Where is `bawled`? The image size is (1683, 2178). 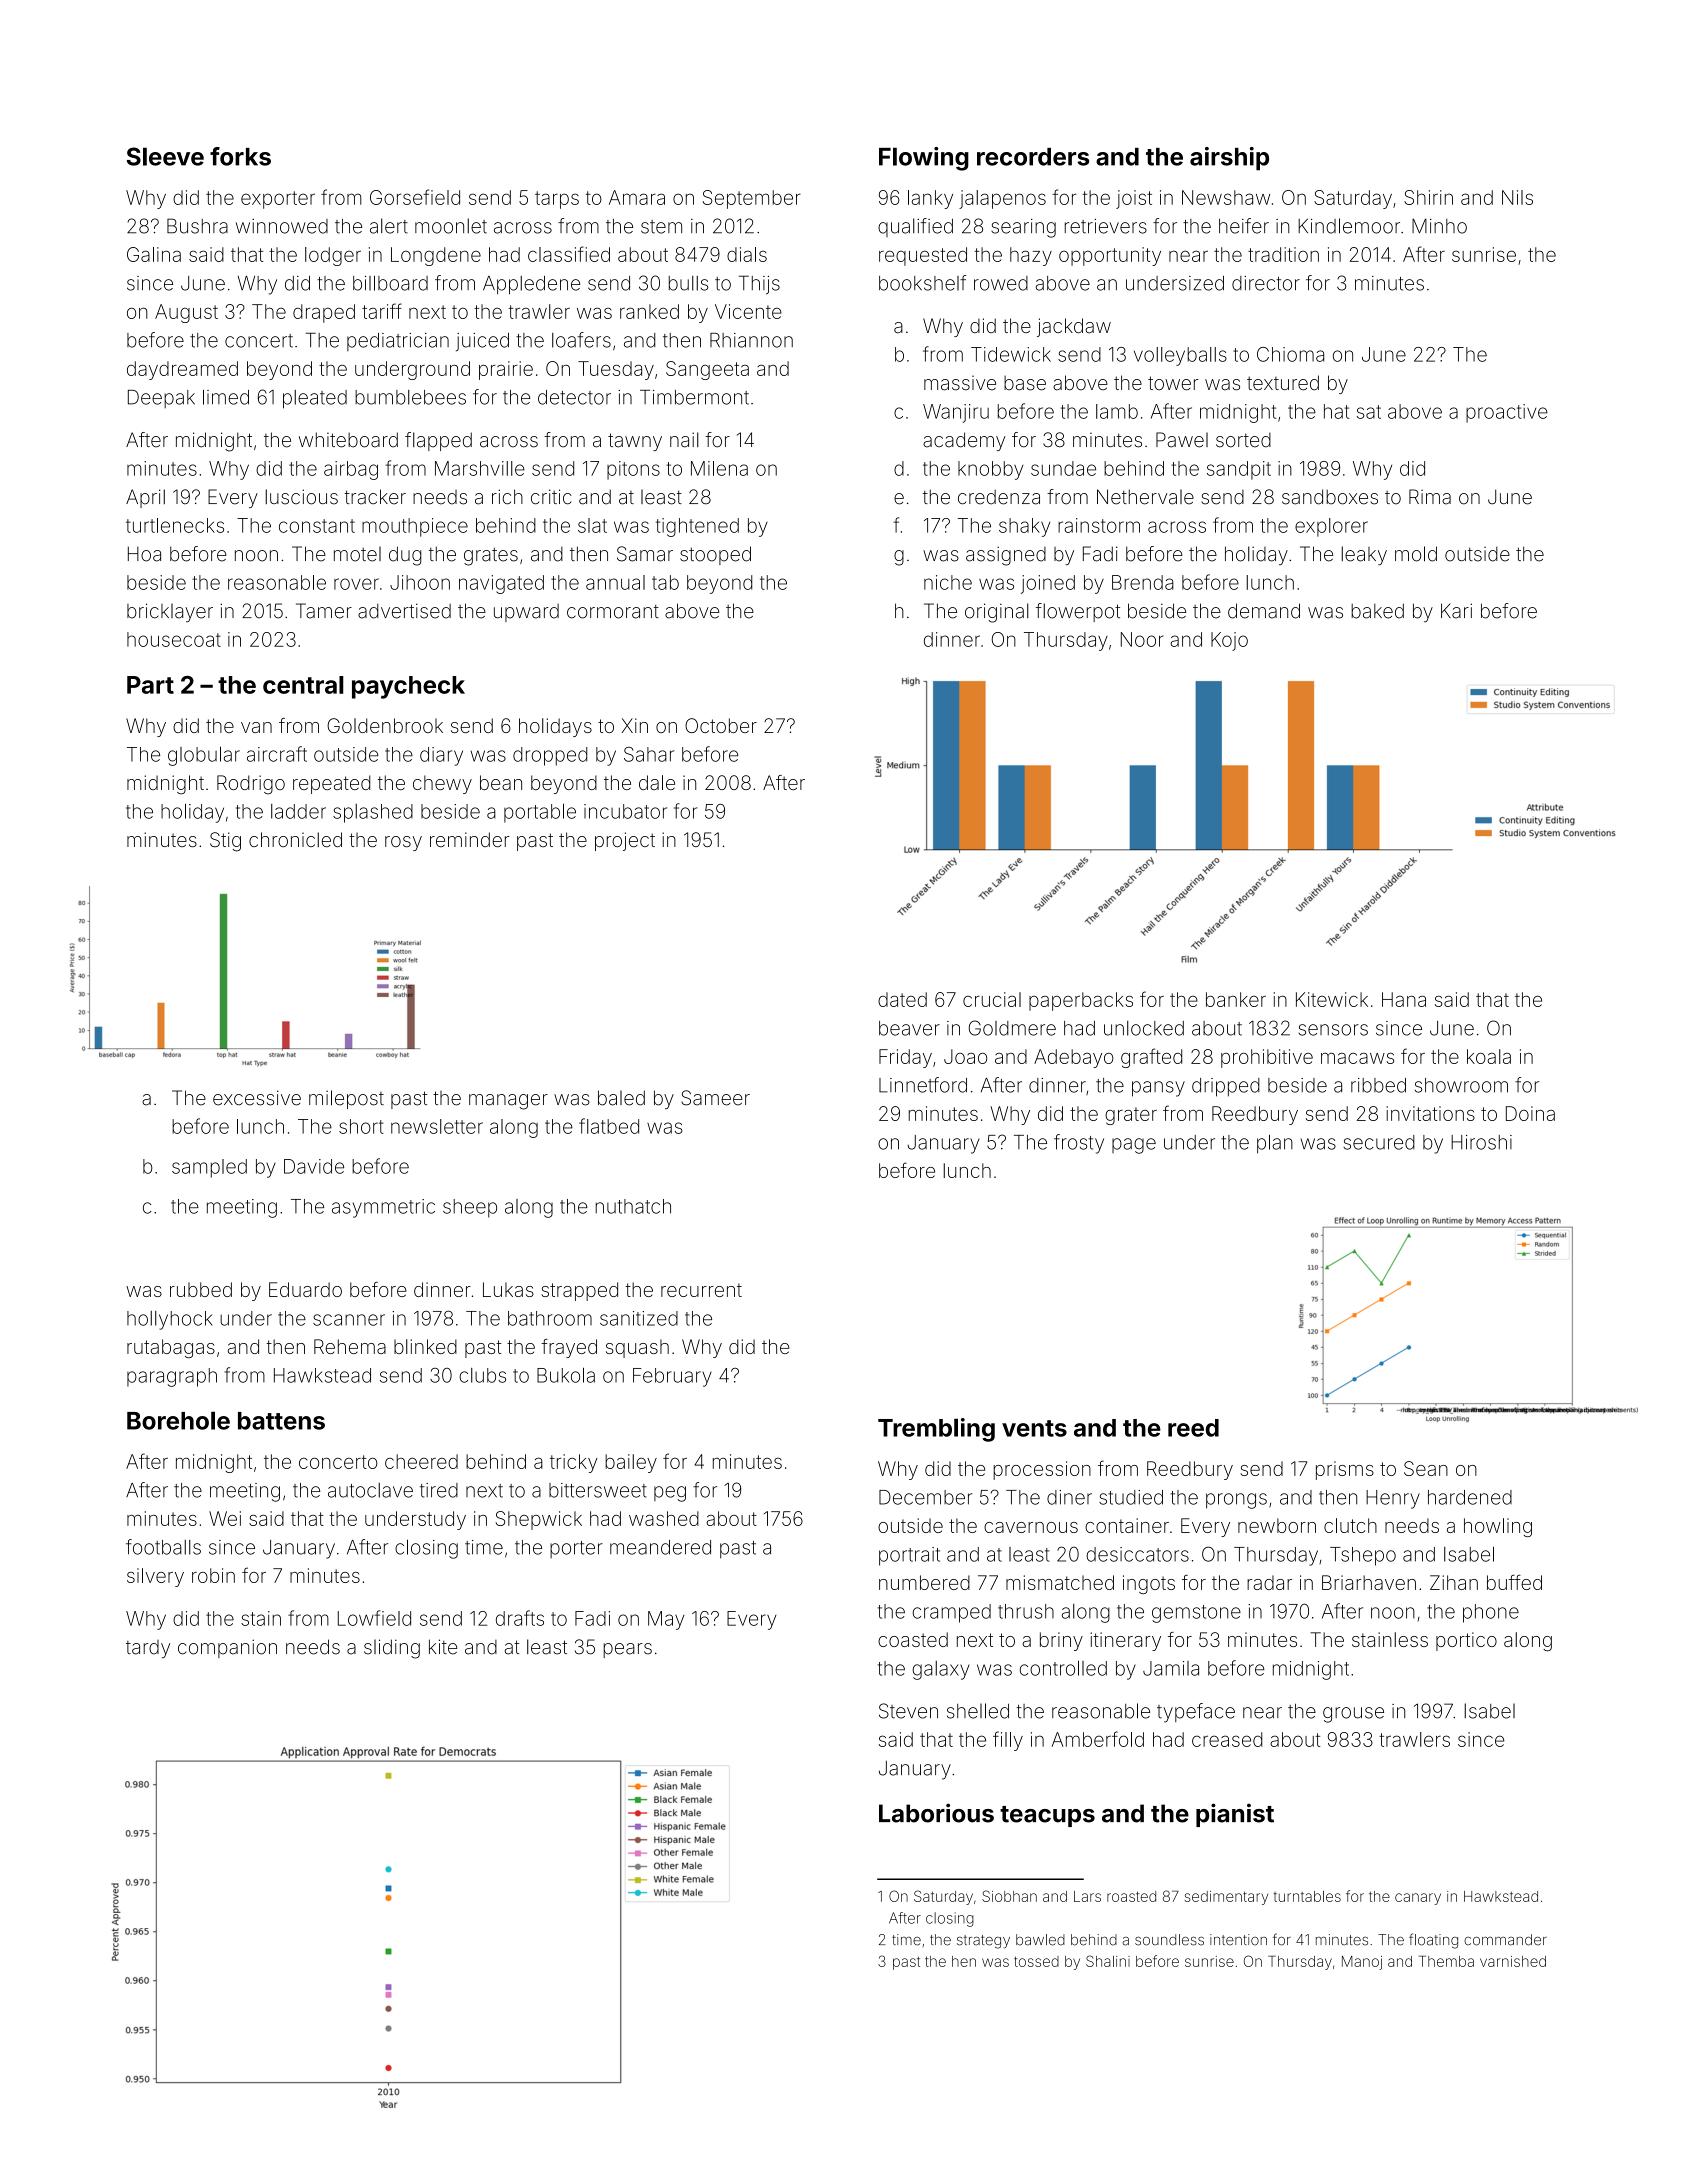 bawled is located at coordinates (1040, 1940).
